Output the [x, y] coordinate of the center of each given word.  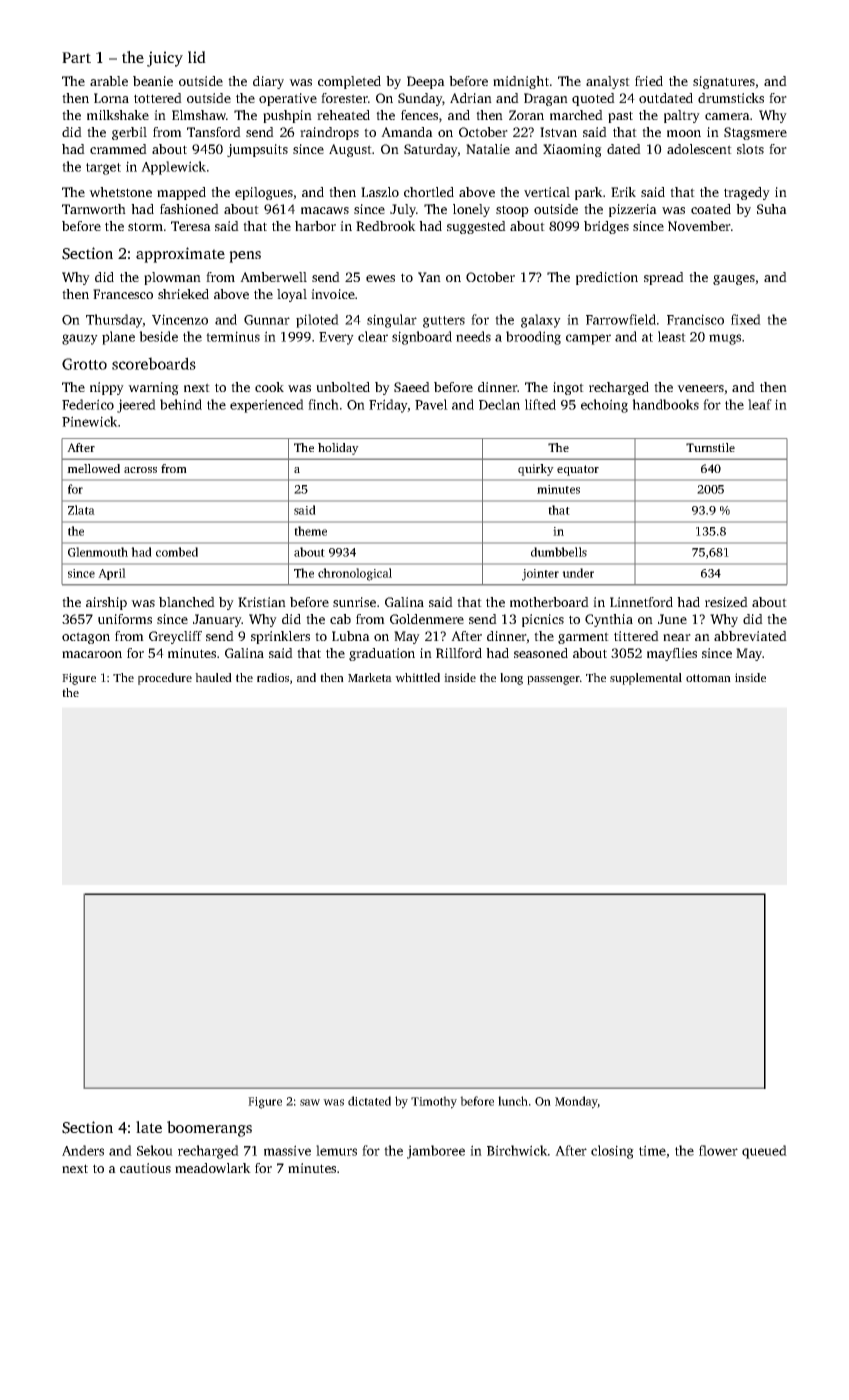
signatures [724, 82]
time [652, 1150]
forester [344, 98]
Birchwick [517, 1150]
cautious [145, 1168]
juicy [165, 59]
